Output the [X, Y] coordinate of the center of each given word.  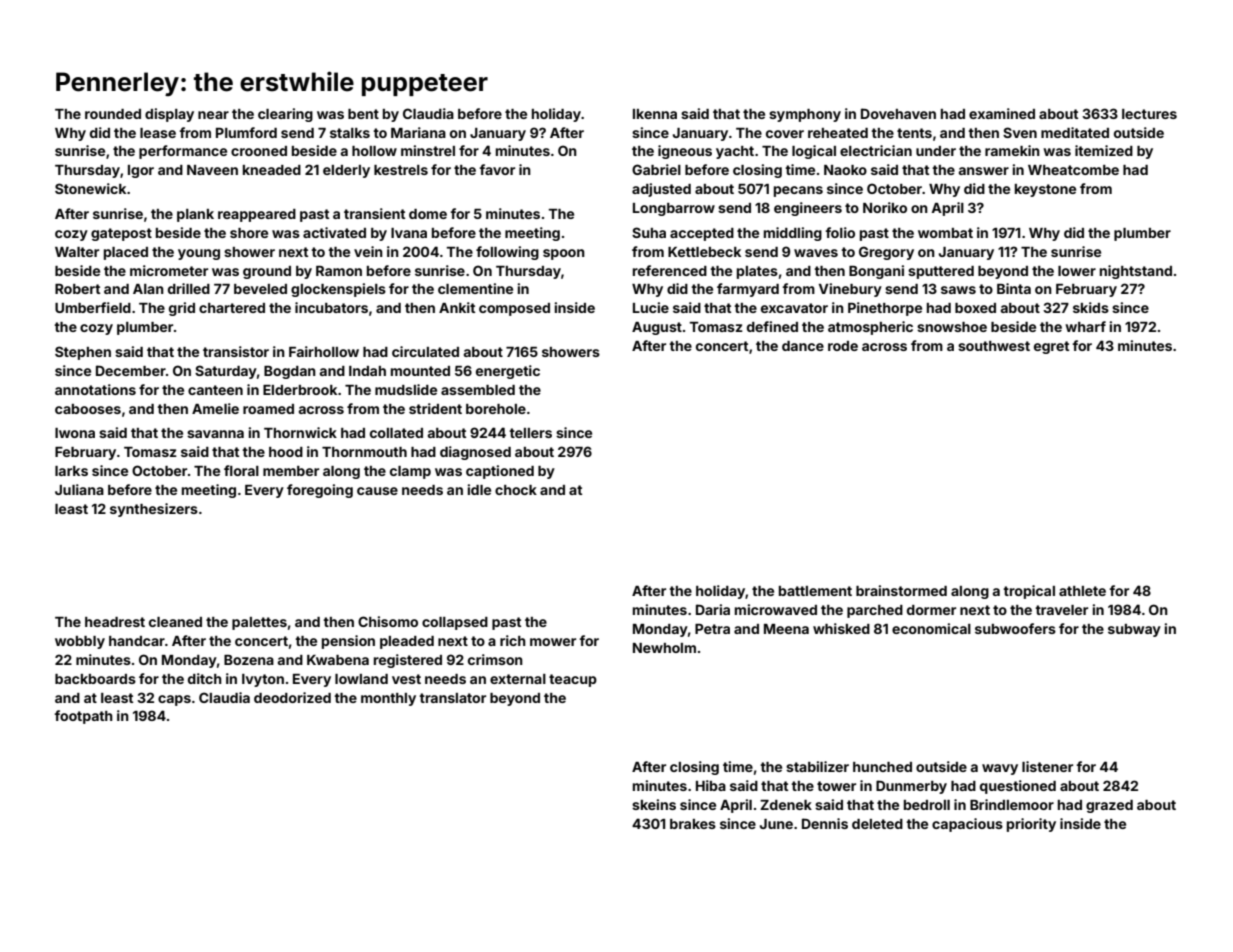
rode [843, 346]
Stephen [83, 353]
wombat [945, 233]
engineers [808, 209]
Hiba [711, 785]
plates [757, 272]
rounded [113, 114]
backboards [95, 679]
